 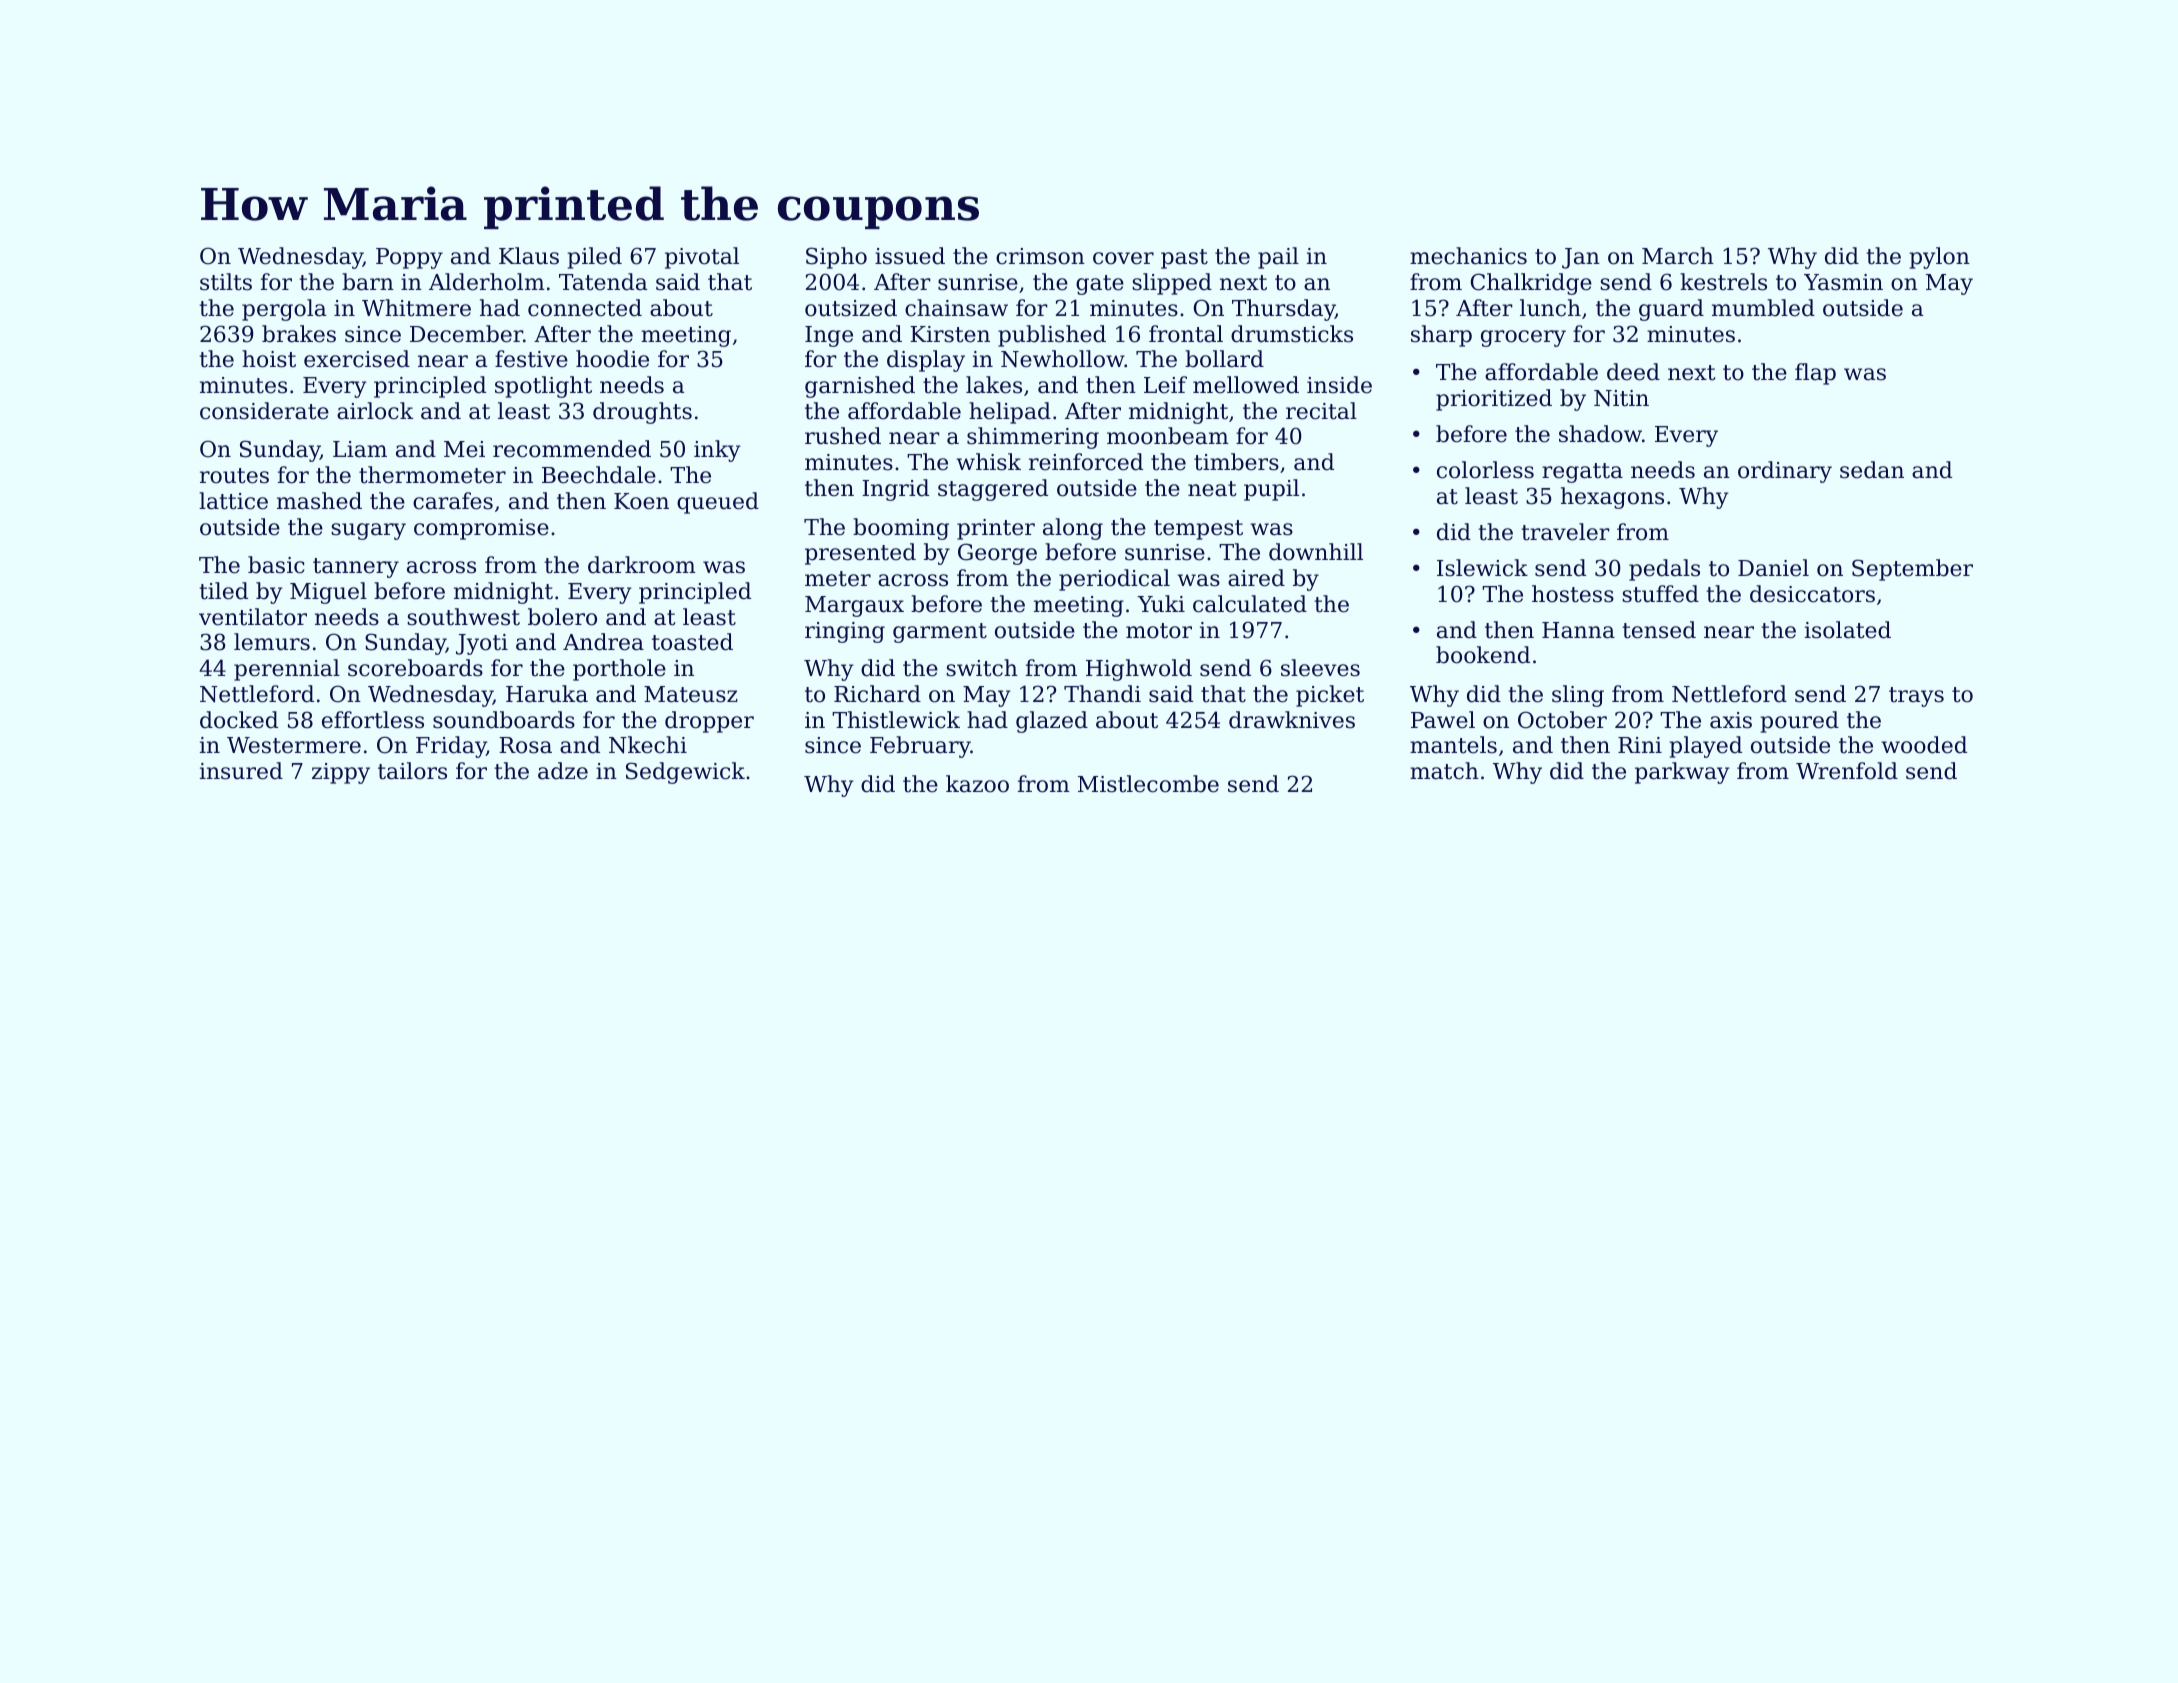 What do you see at coordinates (1161, 604) in the image?
I see `Yuki` at bounding box center [1161, 604].
